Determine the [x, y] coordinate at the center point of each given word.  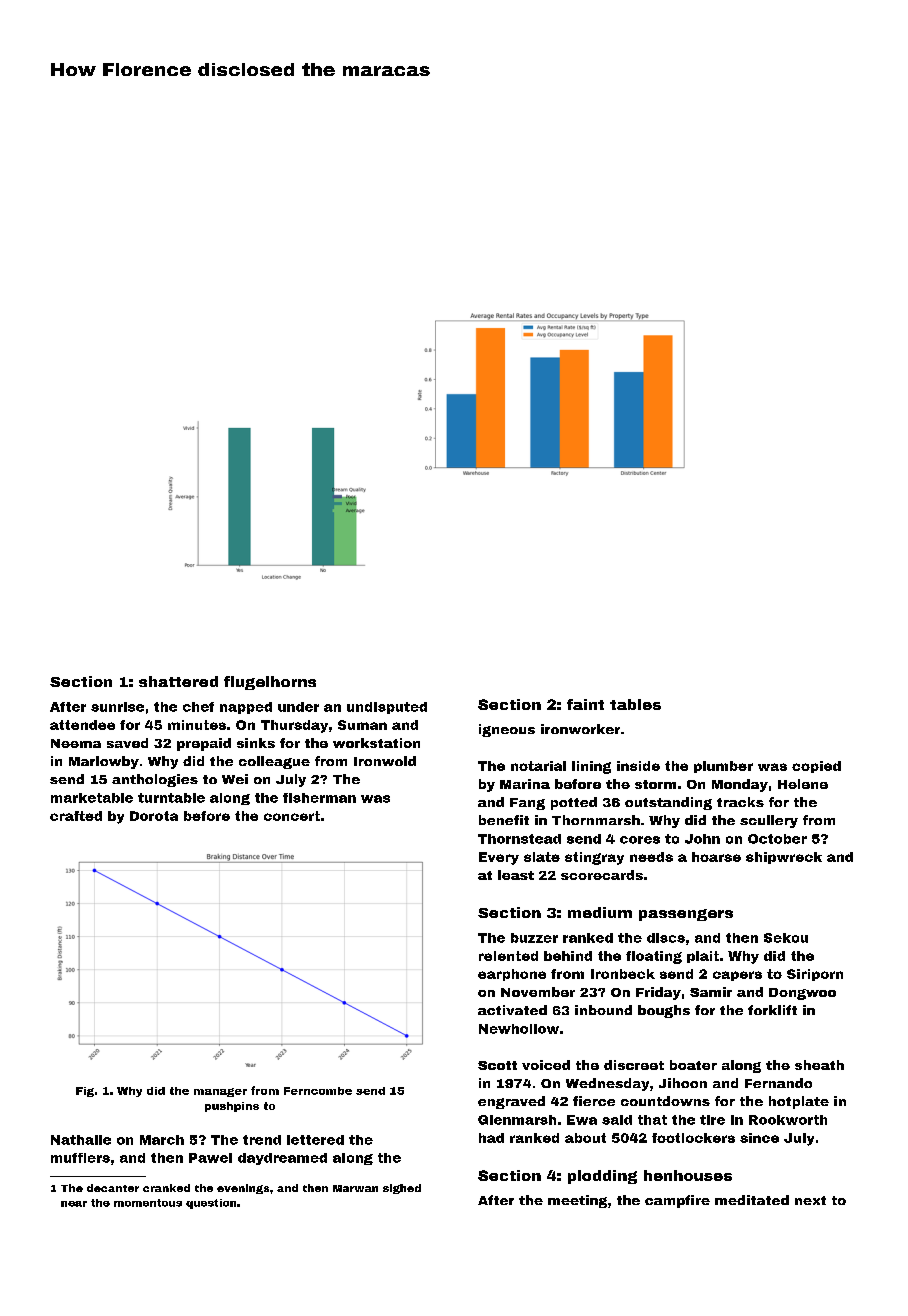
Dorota [154, 816]
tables [635, 704]
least [516, 875]
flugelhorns [270, 683]
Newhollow [519, 1029]
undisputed [387, 708]
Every [499, 858]
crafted [76, 816]
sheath [819, 1065]
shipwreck [784, 858]
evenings [243, 1189]
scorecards [602, 875]
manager [220, 1092]
